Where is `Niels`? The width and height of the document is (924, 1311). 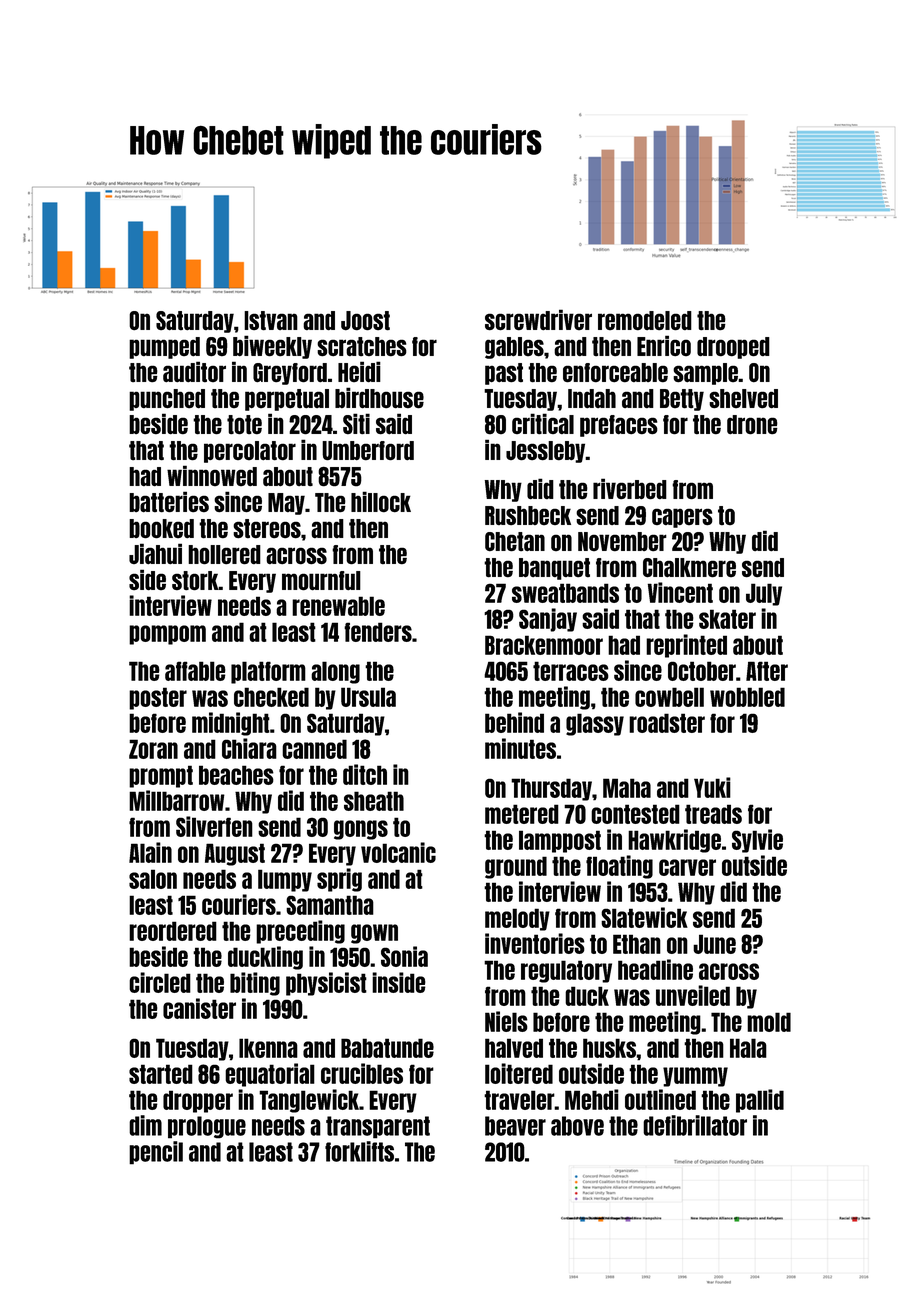
Niels is located at coordinates (506, 1021).
